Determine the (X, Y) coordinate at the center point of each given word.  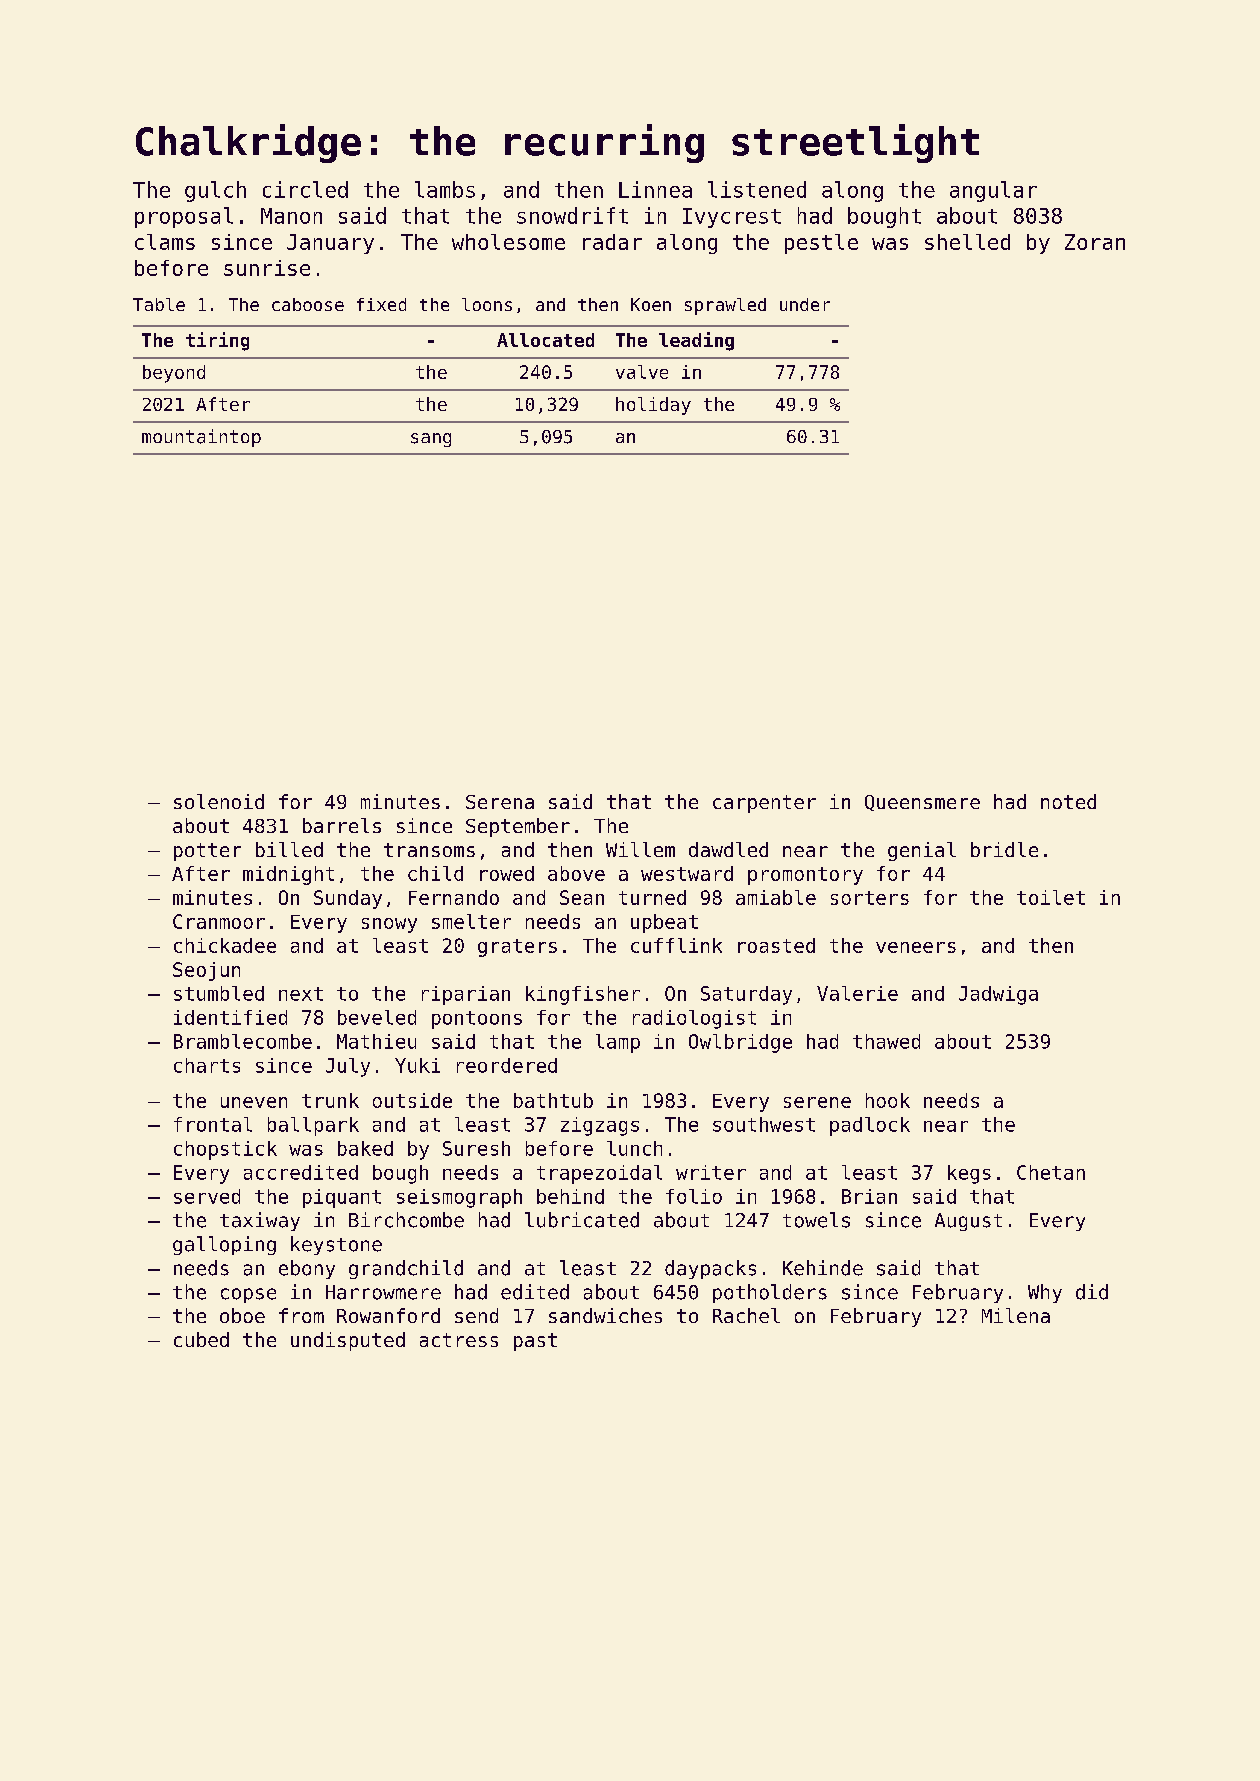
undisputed (348, 1341)
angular (993, 191)
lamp (618, 1043)
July (348, 1067)
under (805, 304)
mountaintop (201, 438)
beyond (174, 374)
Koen (651, 304)
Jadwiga (998, 995)
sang (431, 440)
